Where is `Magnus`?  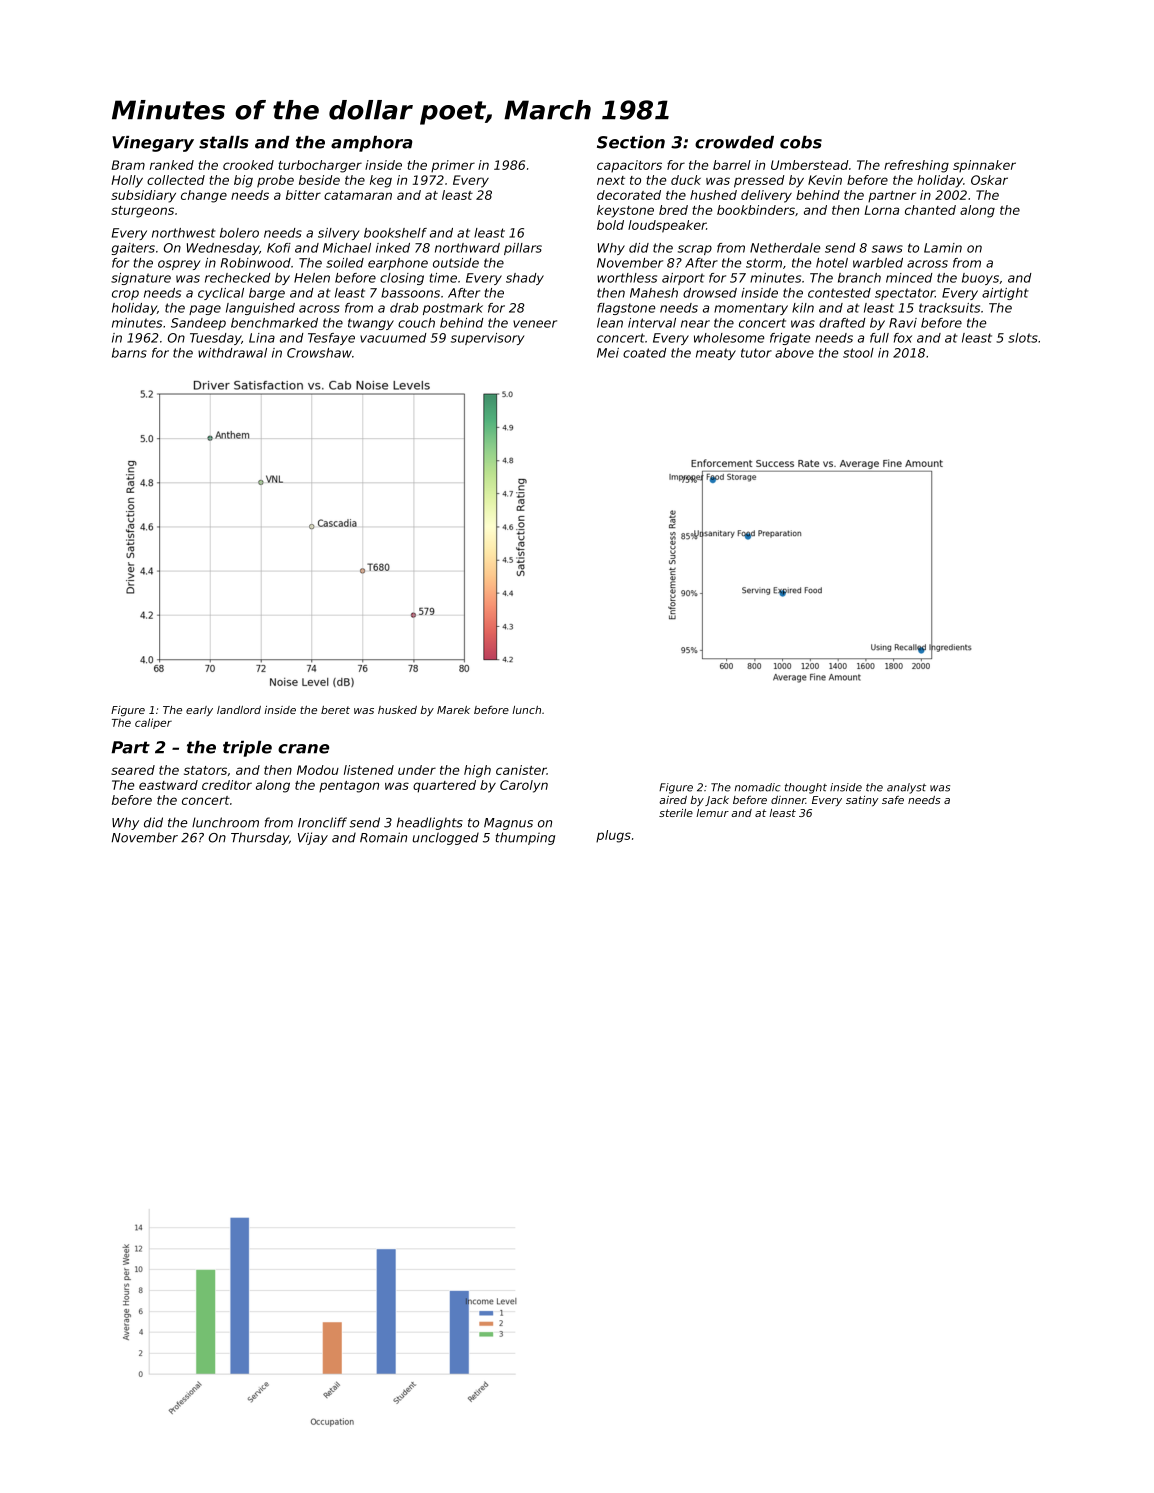 Magnus is located at coordinates (508, 824).
